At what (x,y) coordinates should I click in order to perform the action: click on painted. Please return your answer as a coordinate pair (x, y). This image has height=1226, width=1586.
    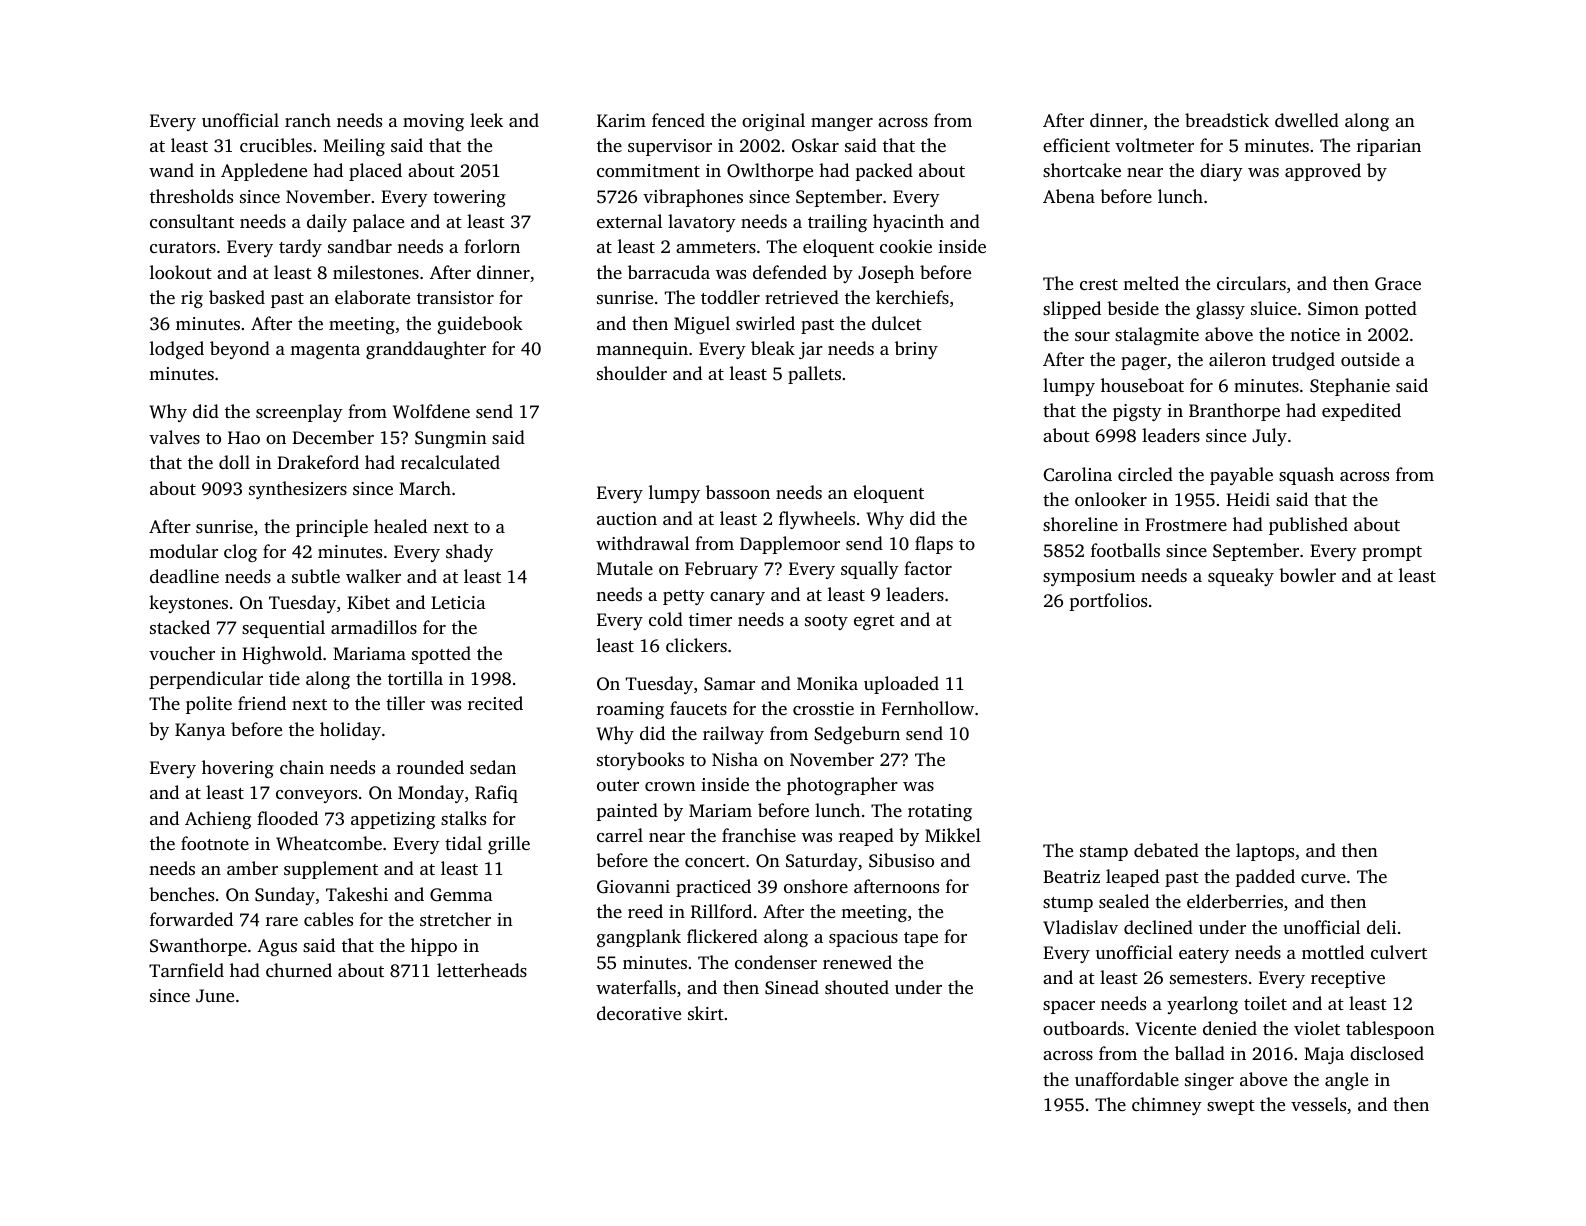
    Looking at the image, I should click on (627, 812).
